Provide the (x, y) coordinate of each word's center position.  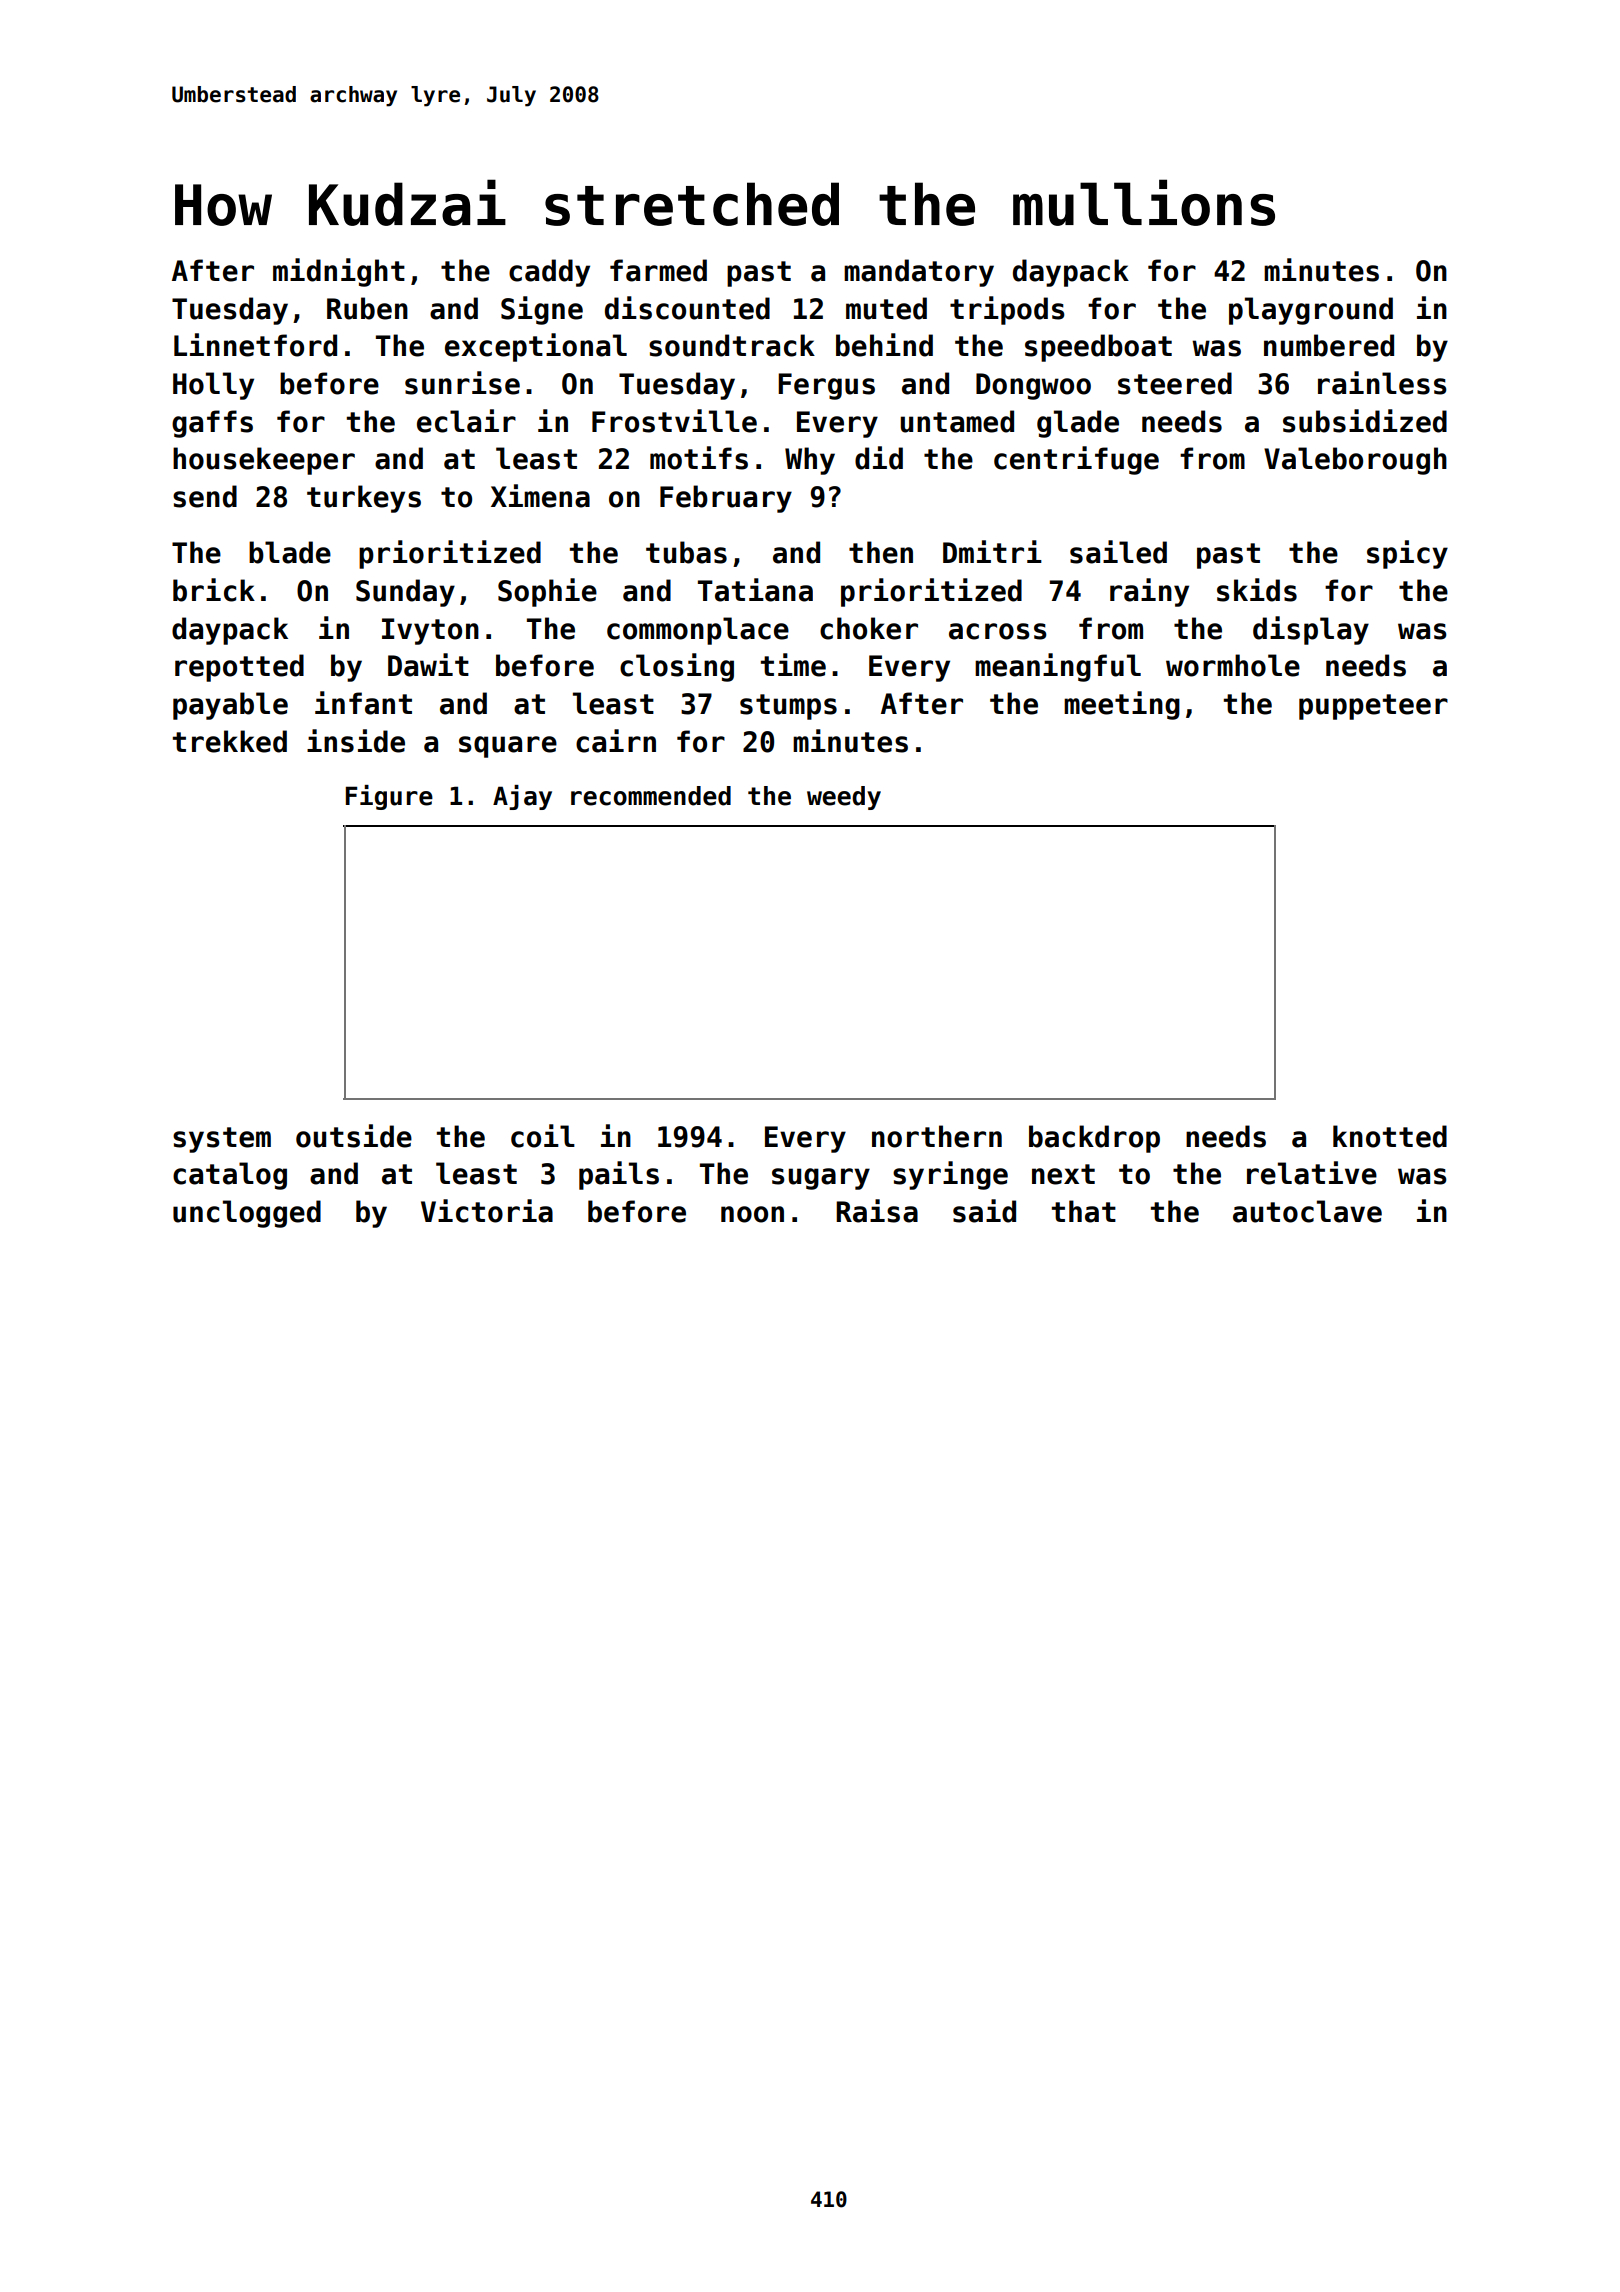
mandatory (919, 273)
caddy (549, 273)
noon (752, 1214)
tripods (1007, 310)
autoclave (1307, 1211)
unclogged (247, 1214)
